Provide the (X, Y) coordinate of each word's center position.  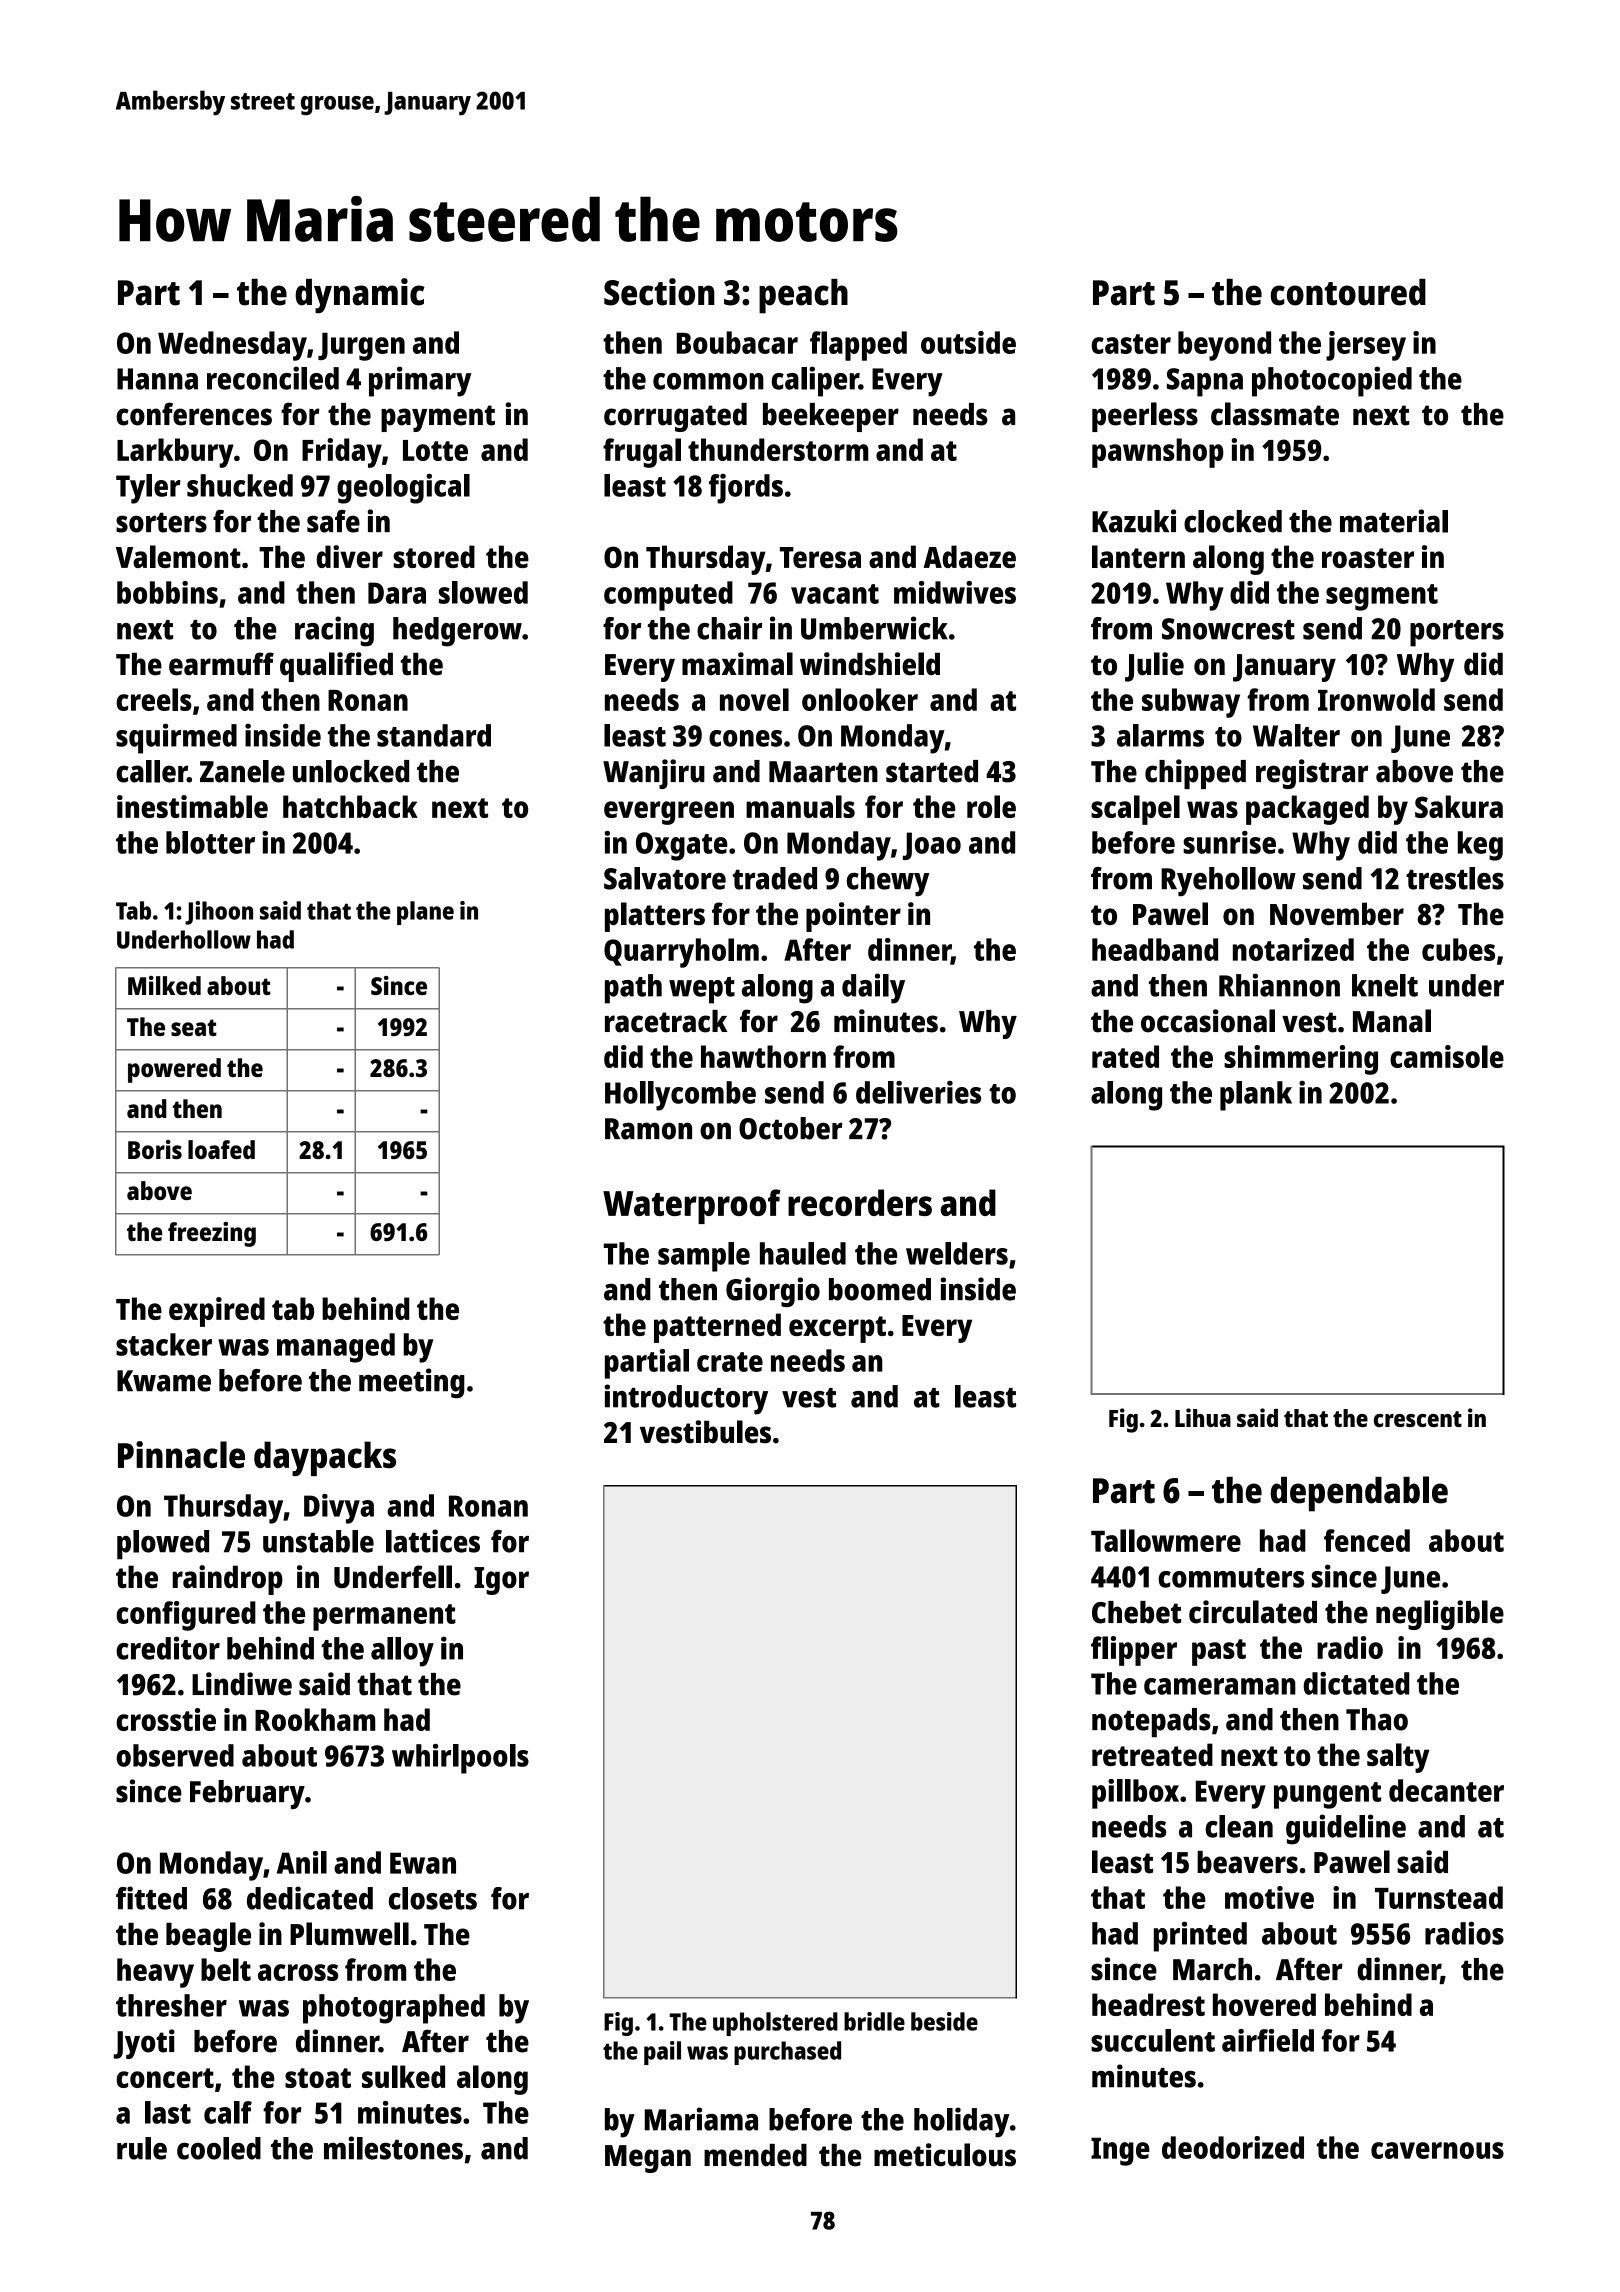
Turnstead (1439, 1897)
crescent (1418, 1419)
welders (957, 1253)
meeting (412, 1383)
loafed (221, 1149)
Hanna (157, 379)
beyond (1224, 346)
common (708, 381)
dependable (1359, 1494)
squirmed (176, 738)
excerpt (837, 1329)
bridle (874, 2021)
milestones (393, 2148)
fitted (151, 1898)
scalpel (1135, 810)
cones (745, 738)
